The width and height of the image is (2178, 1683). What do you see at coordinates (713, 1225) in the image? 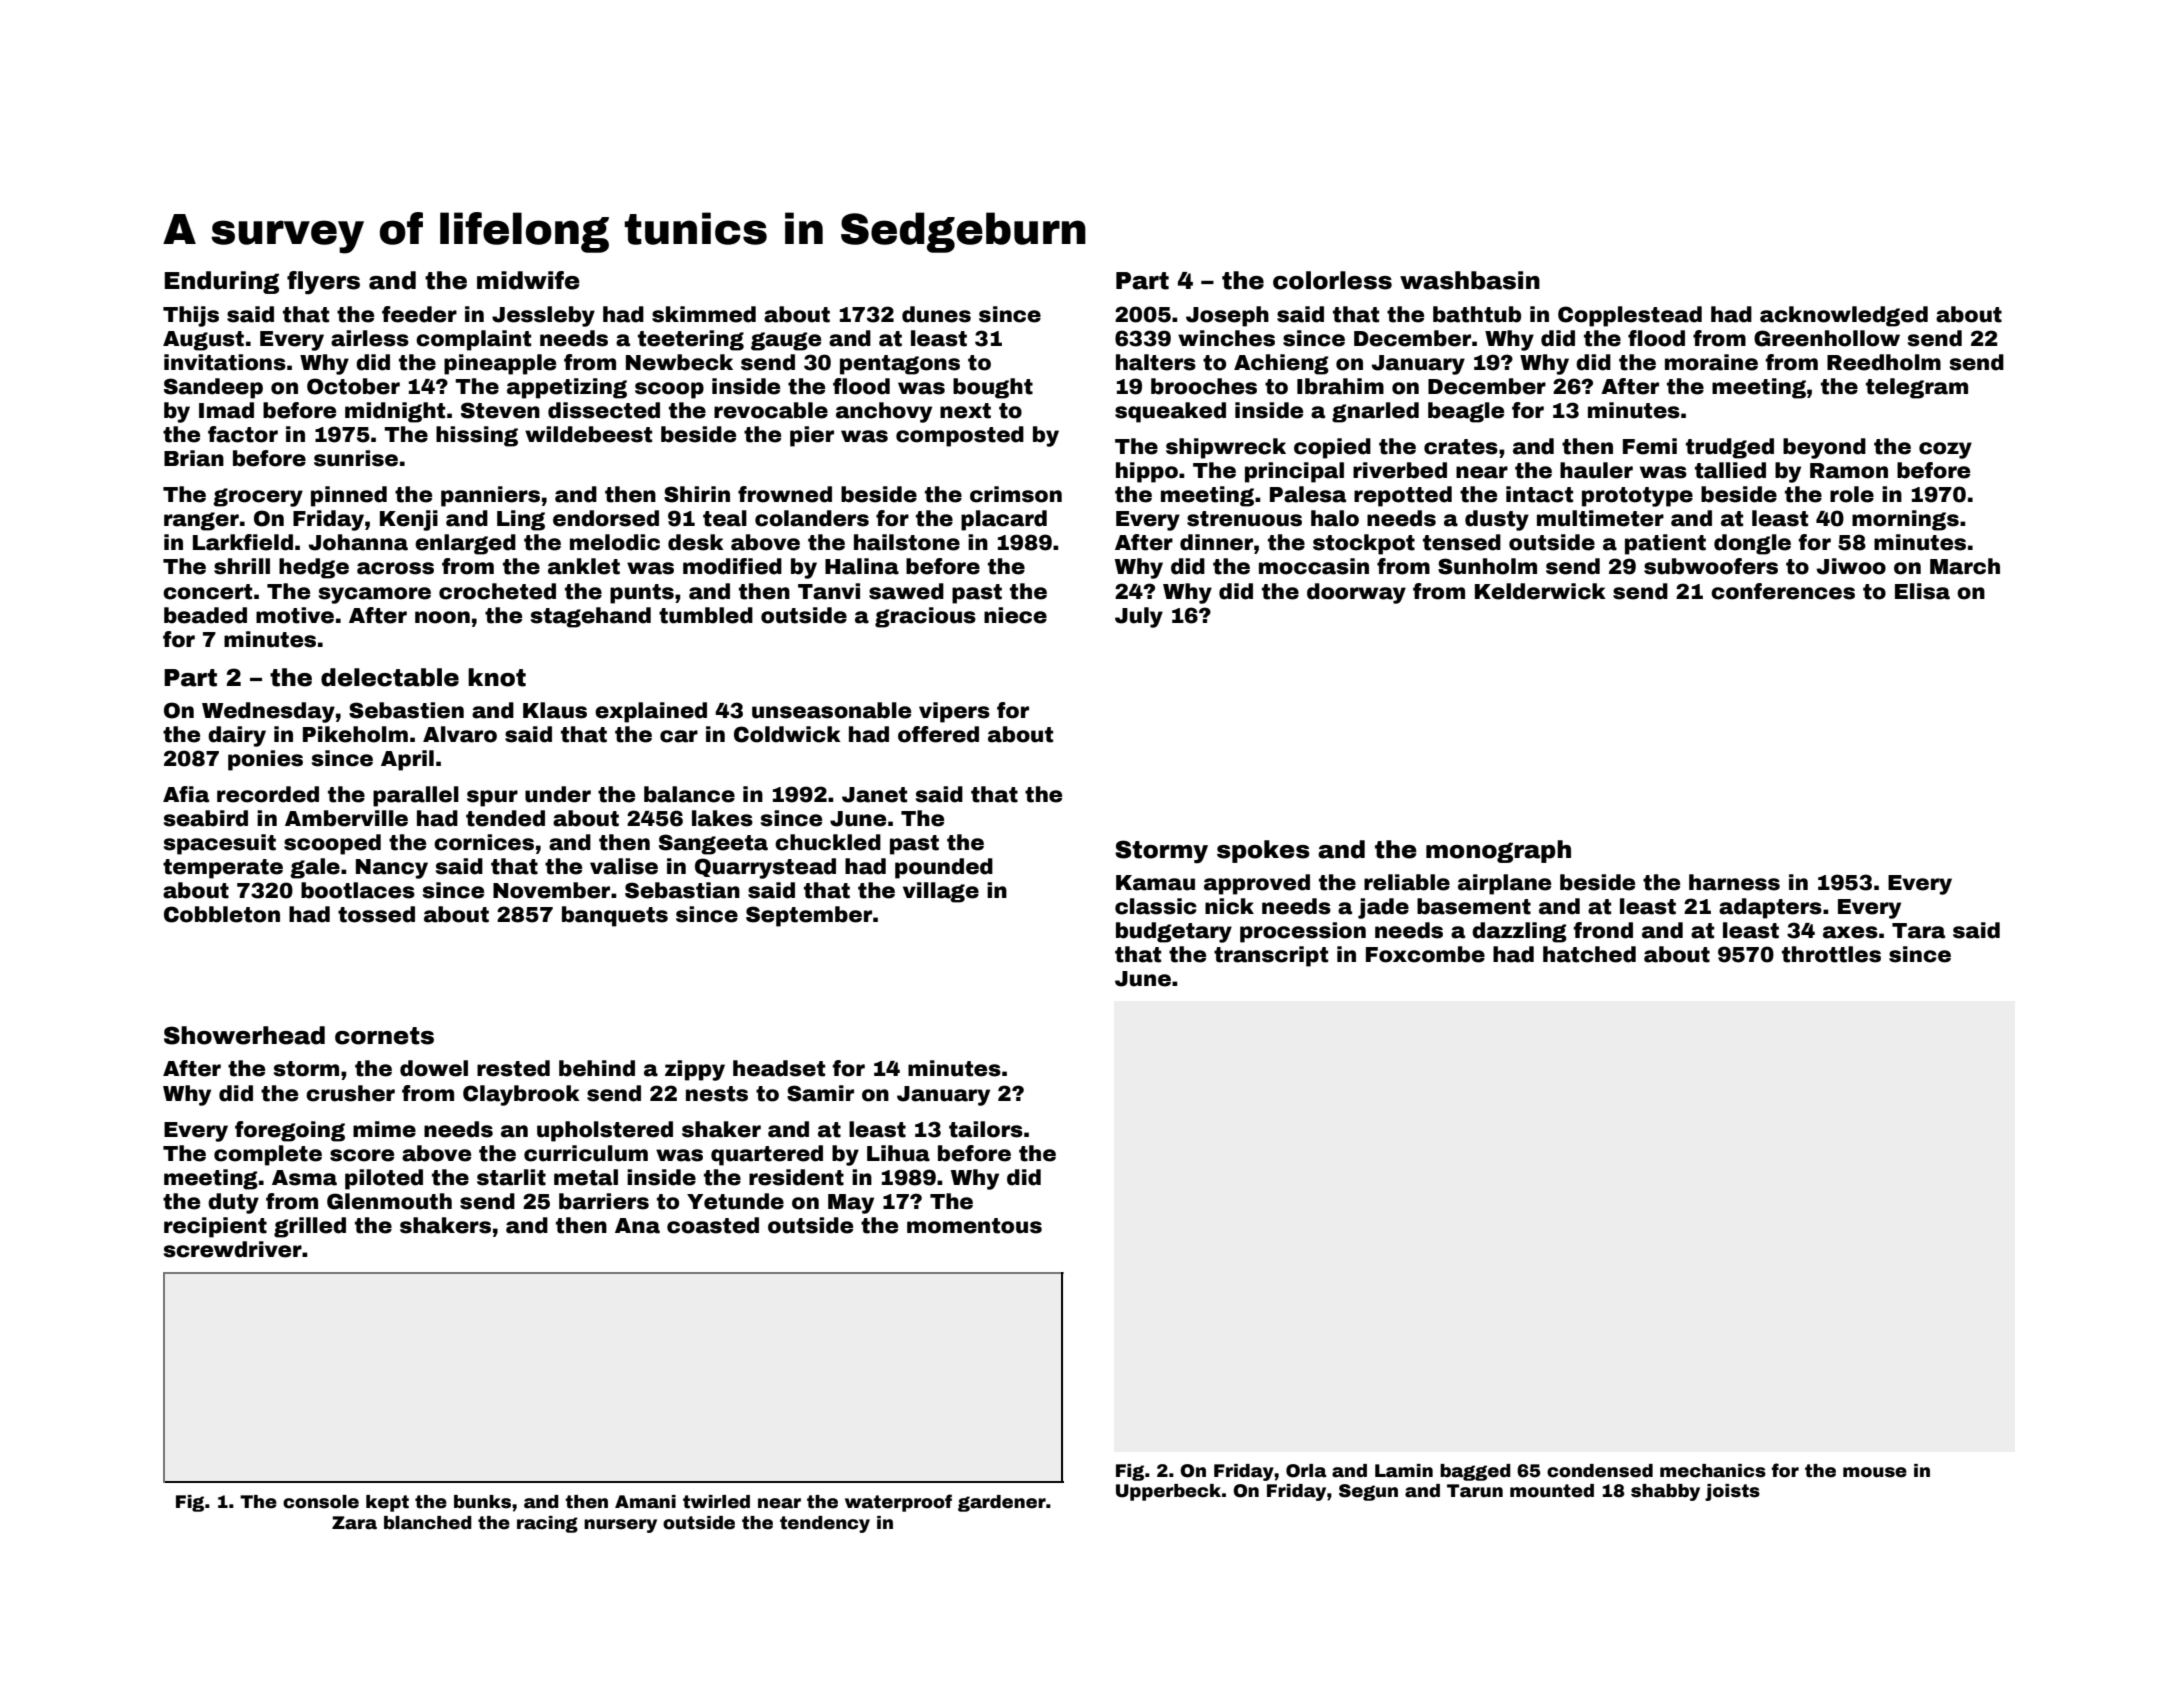
I see `coasted` at bounding box center [713, 1225].
